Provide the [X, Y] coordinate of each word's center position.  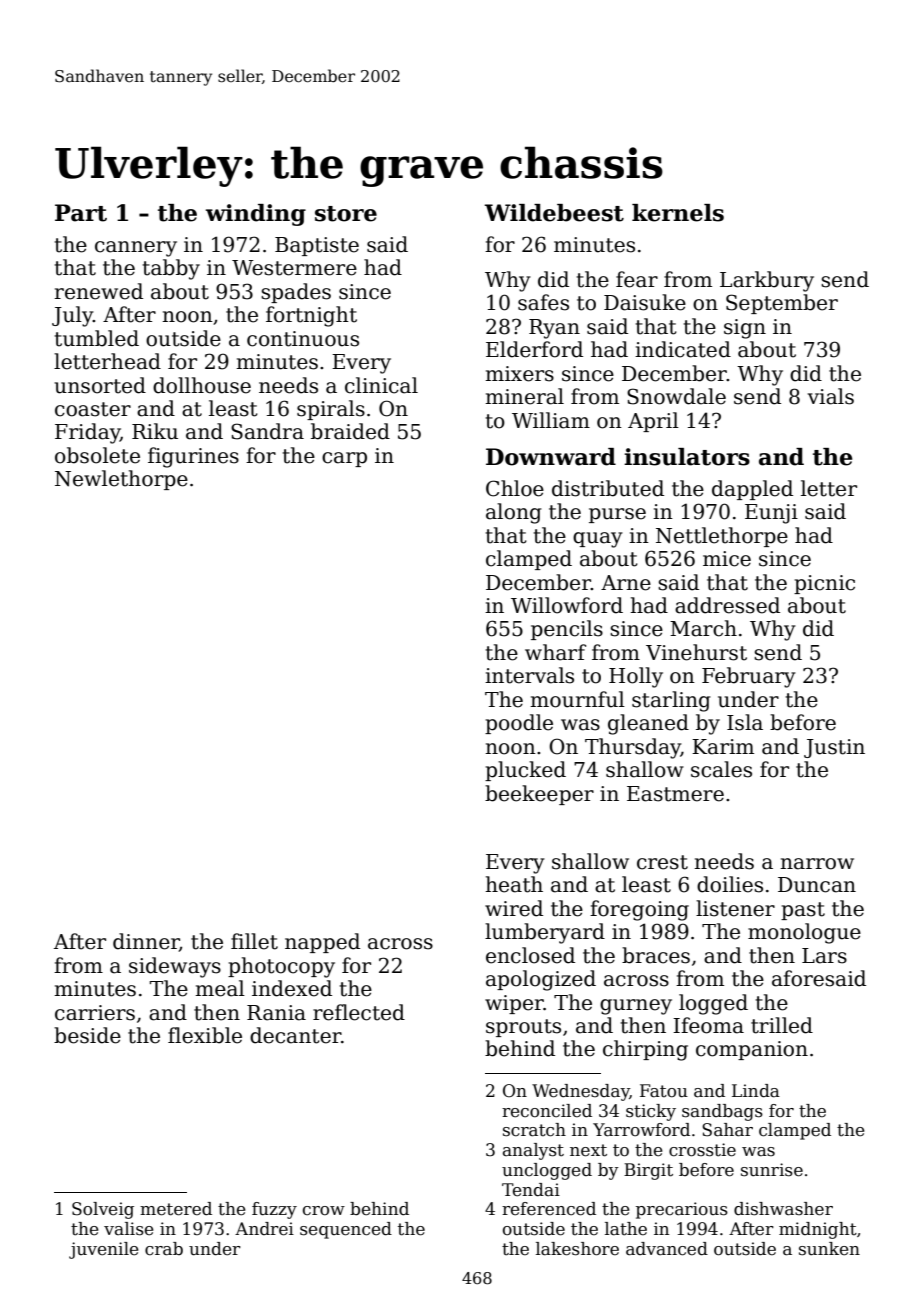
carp [344, 459]
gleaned [648, 724]
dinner [146, 942]
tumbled [97, 338]
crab [164, 1249]
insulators [687, 457]
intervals [529, 675]
